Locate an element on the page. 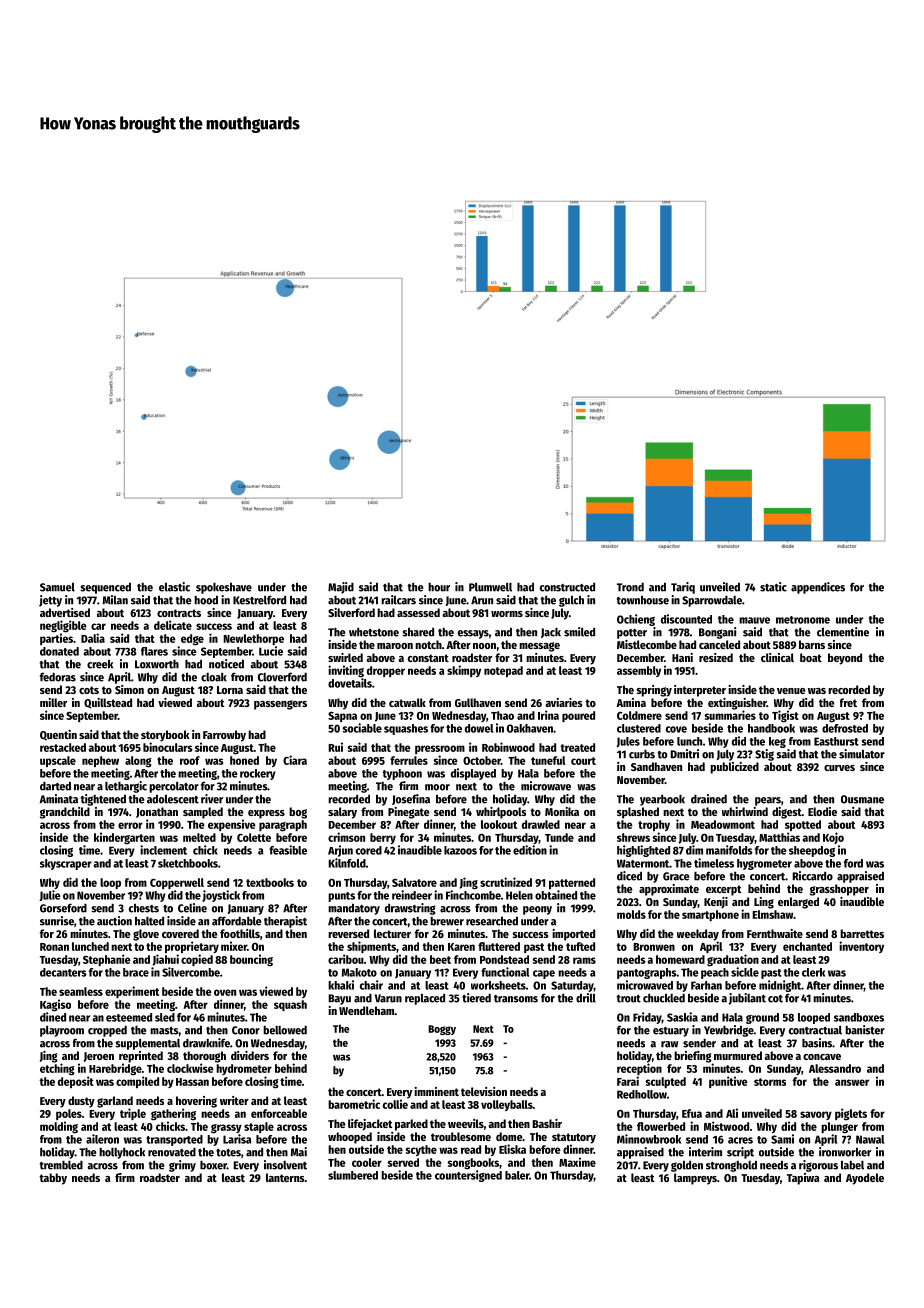  lanterns is located at coordinates (285, 1177).
